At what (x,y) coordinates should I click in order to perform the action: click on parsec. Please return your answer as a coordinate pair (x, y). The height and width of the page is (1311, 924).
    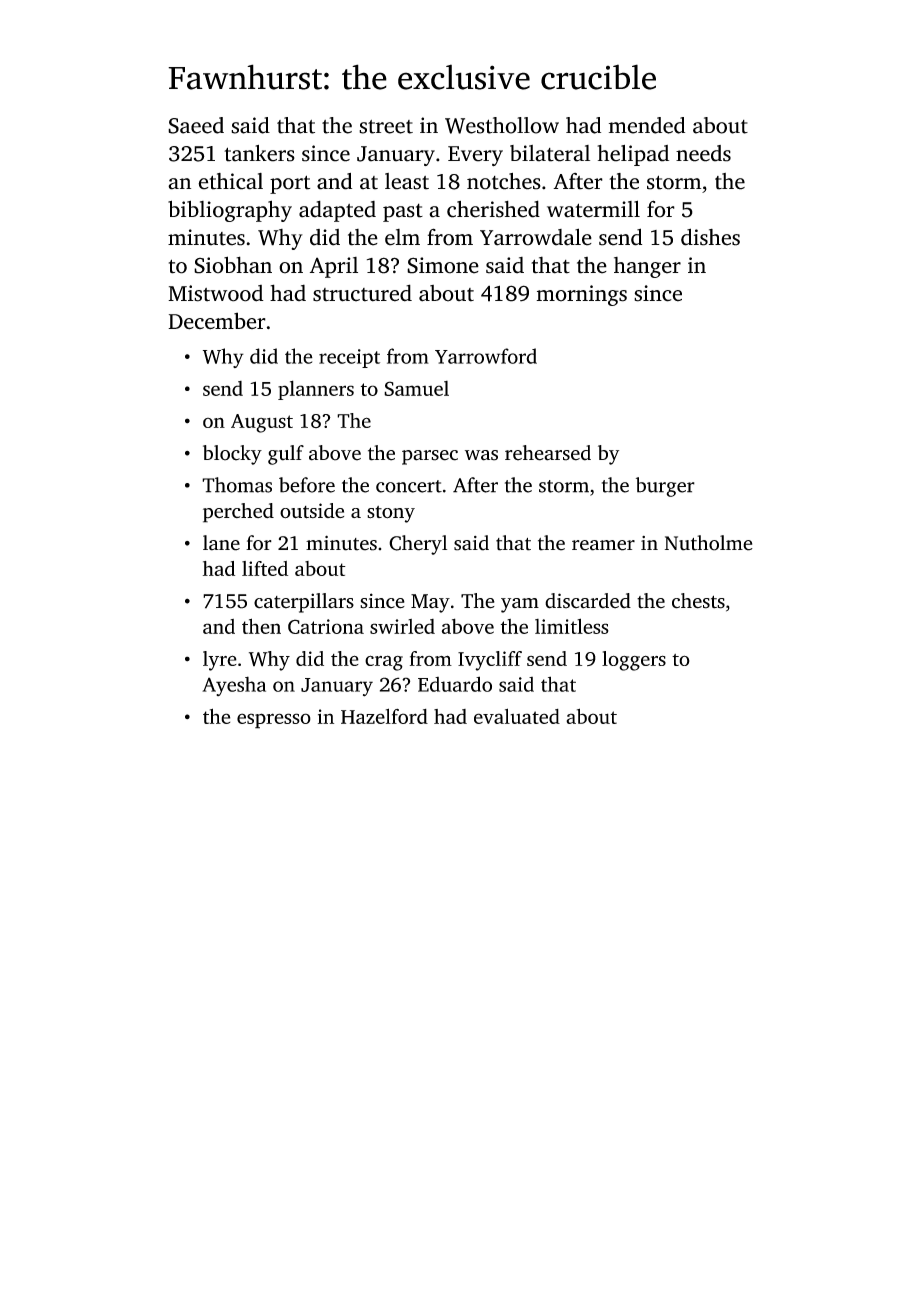
    Looking at the image, I should click on (430, 457).
